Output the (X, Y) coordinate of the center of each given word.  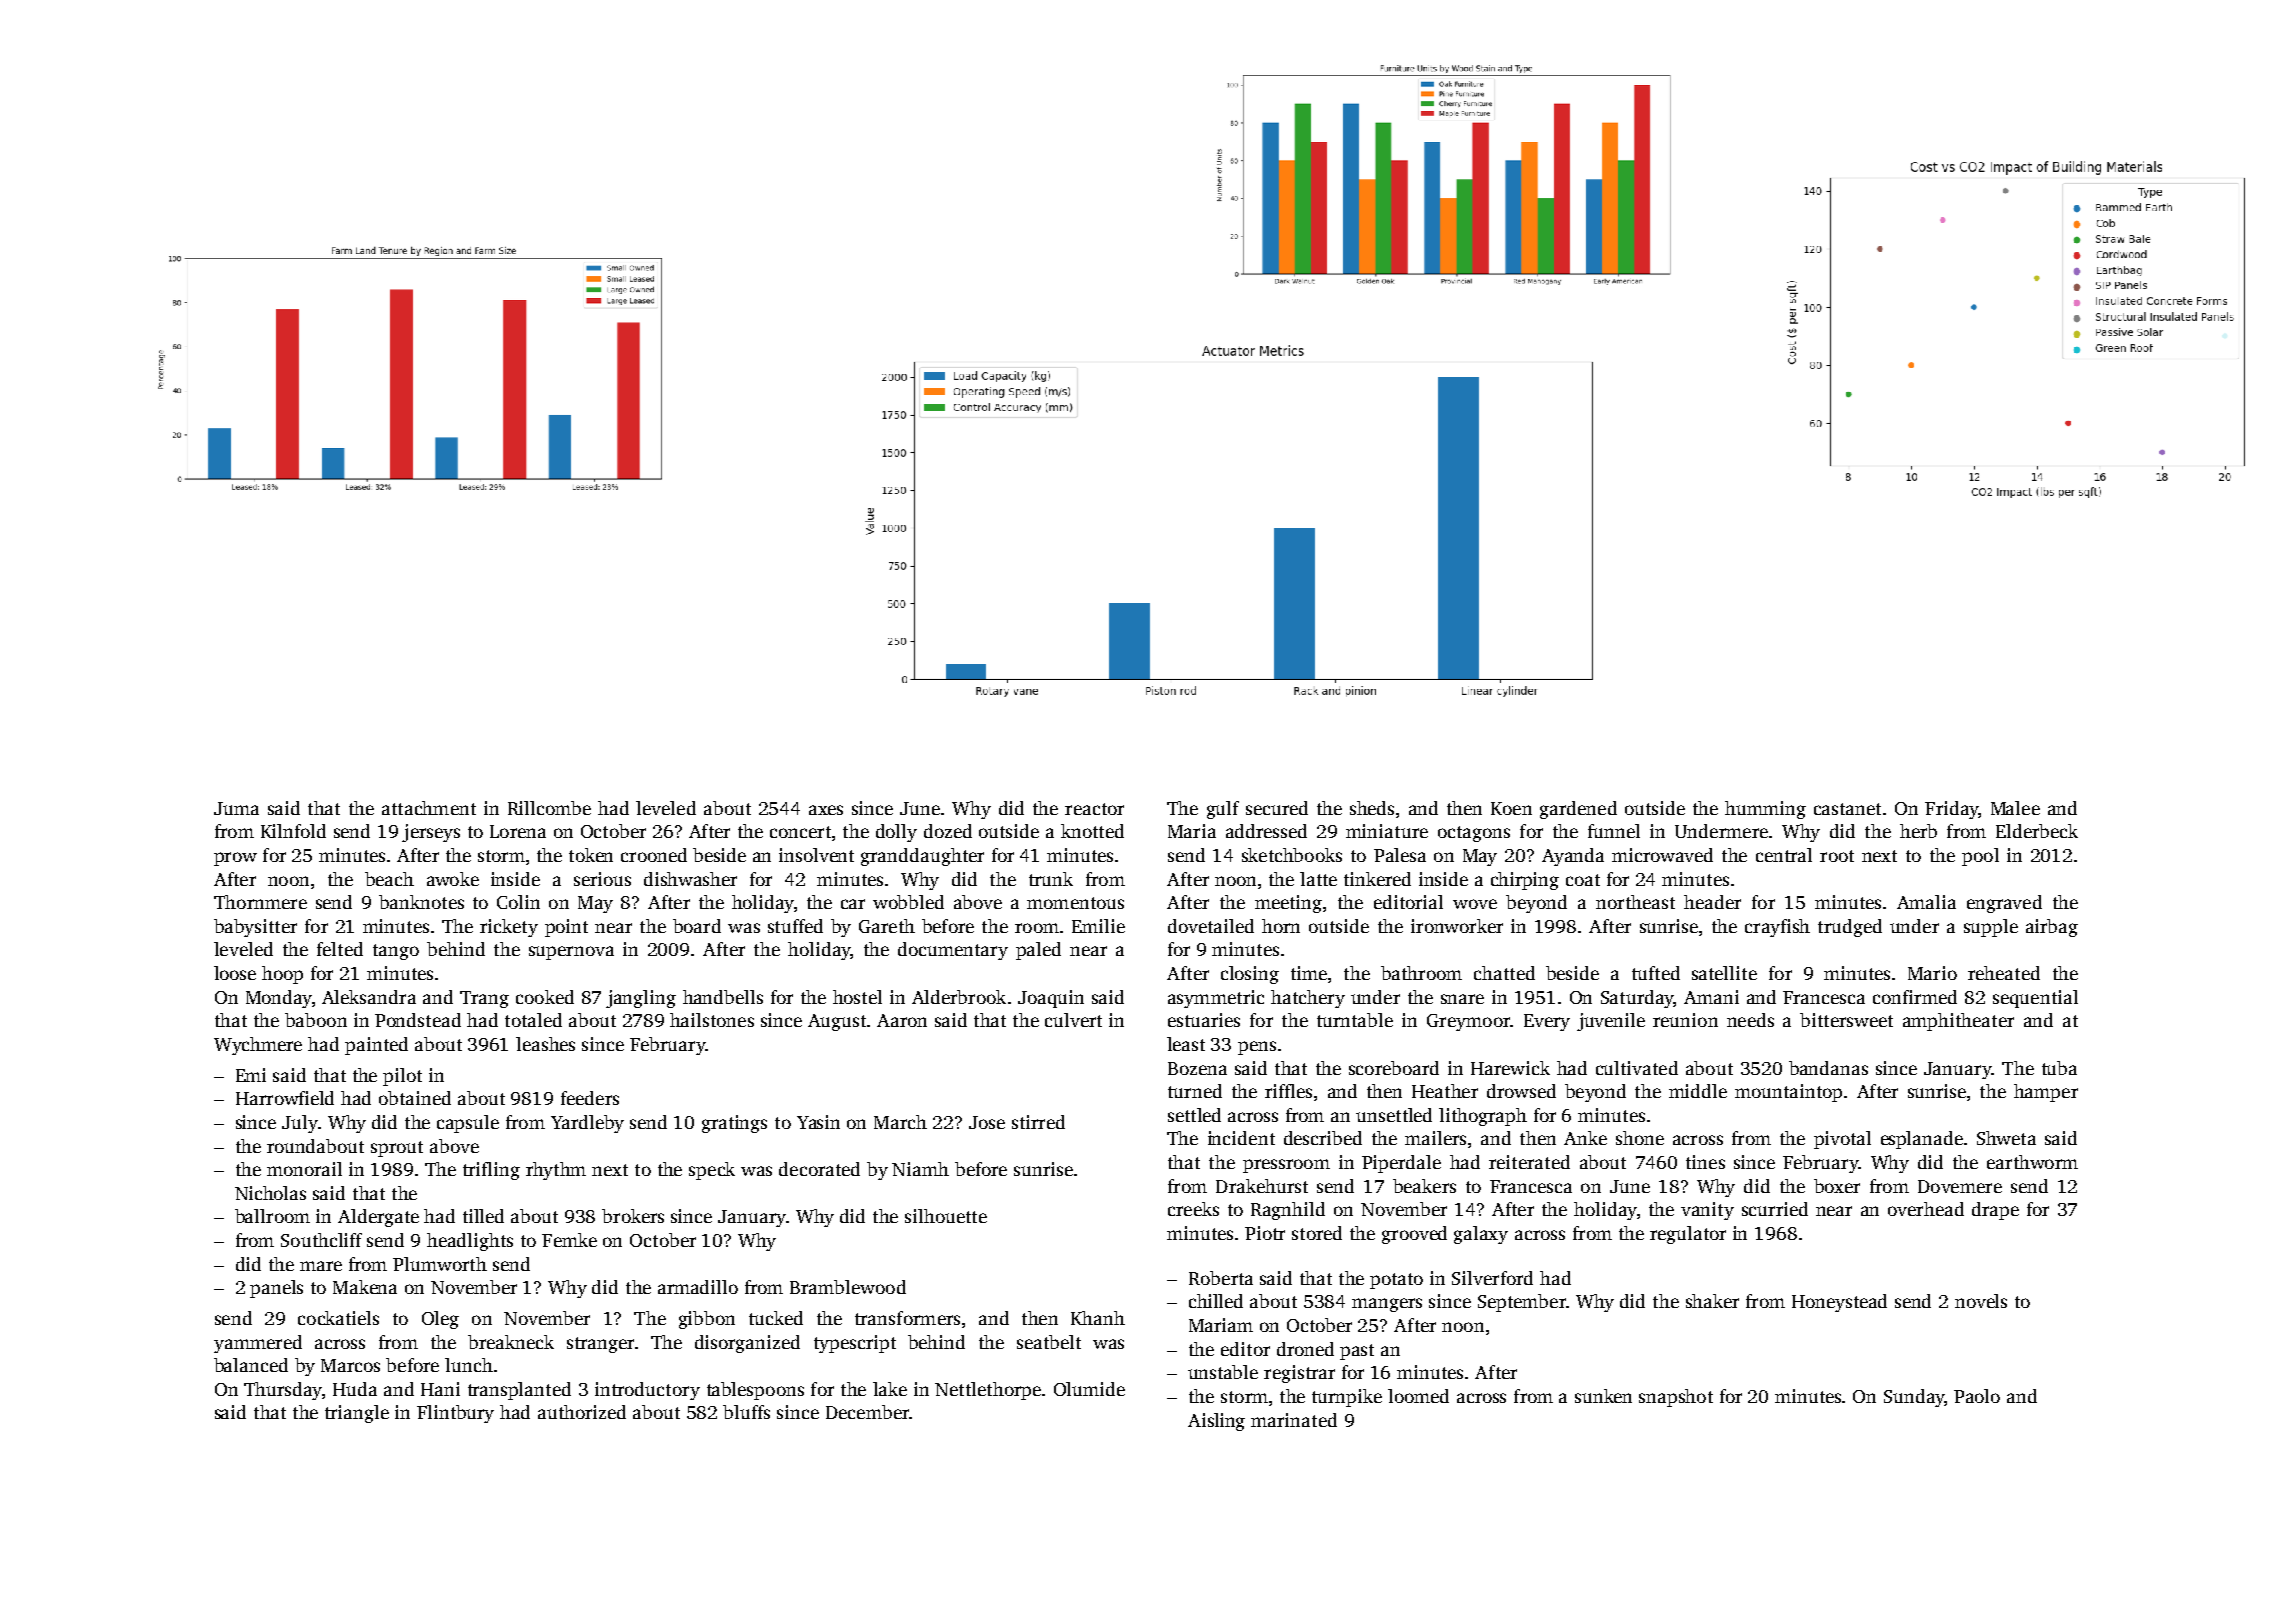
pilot (402, 1077)
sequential (2035, 999)
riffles (1288, 1091)
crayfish (1777, 928)
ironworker (1457, 926)
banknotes (421, 902)
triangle (357, 1414)
